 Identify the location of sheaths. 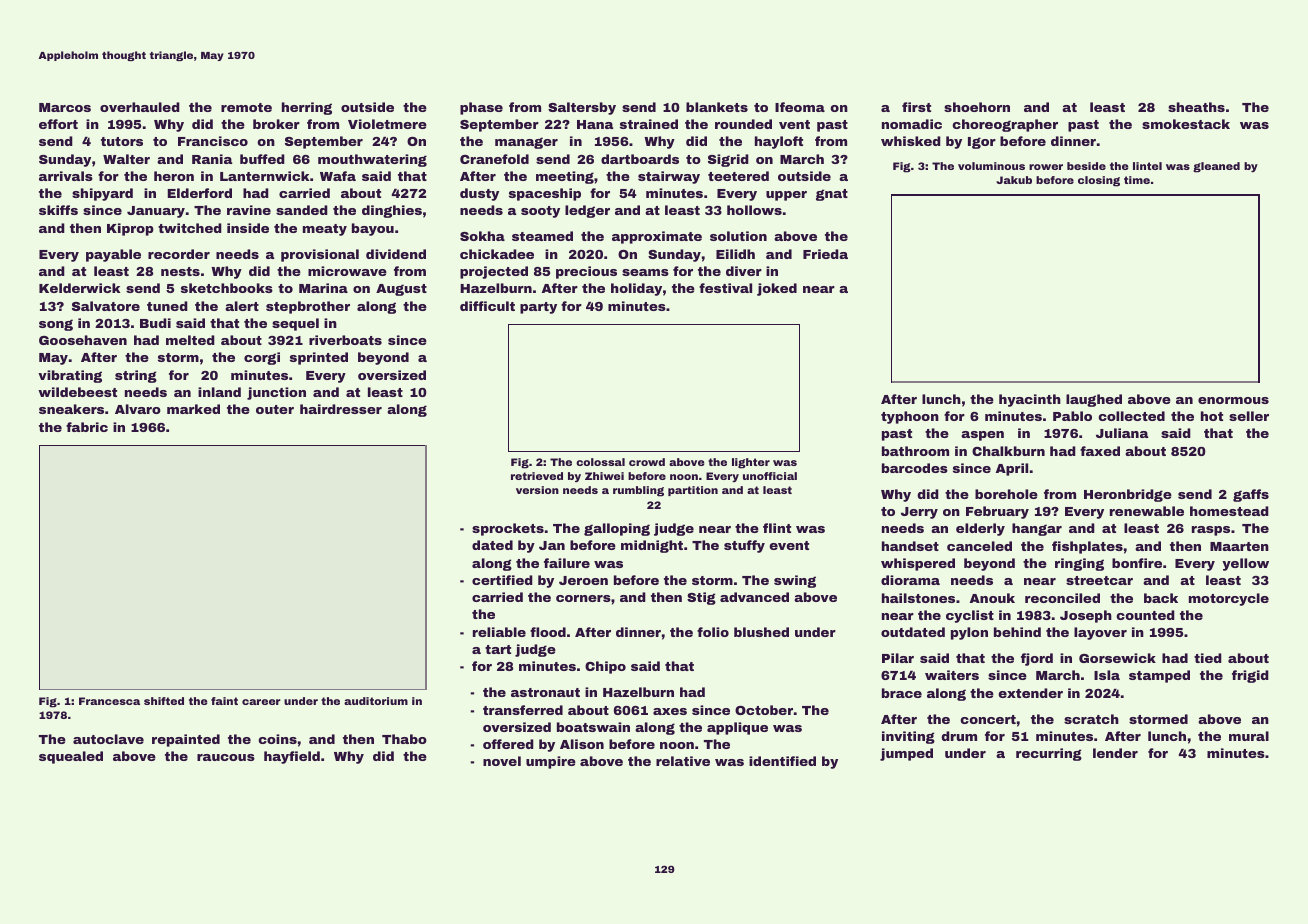
(1196, 107).
